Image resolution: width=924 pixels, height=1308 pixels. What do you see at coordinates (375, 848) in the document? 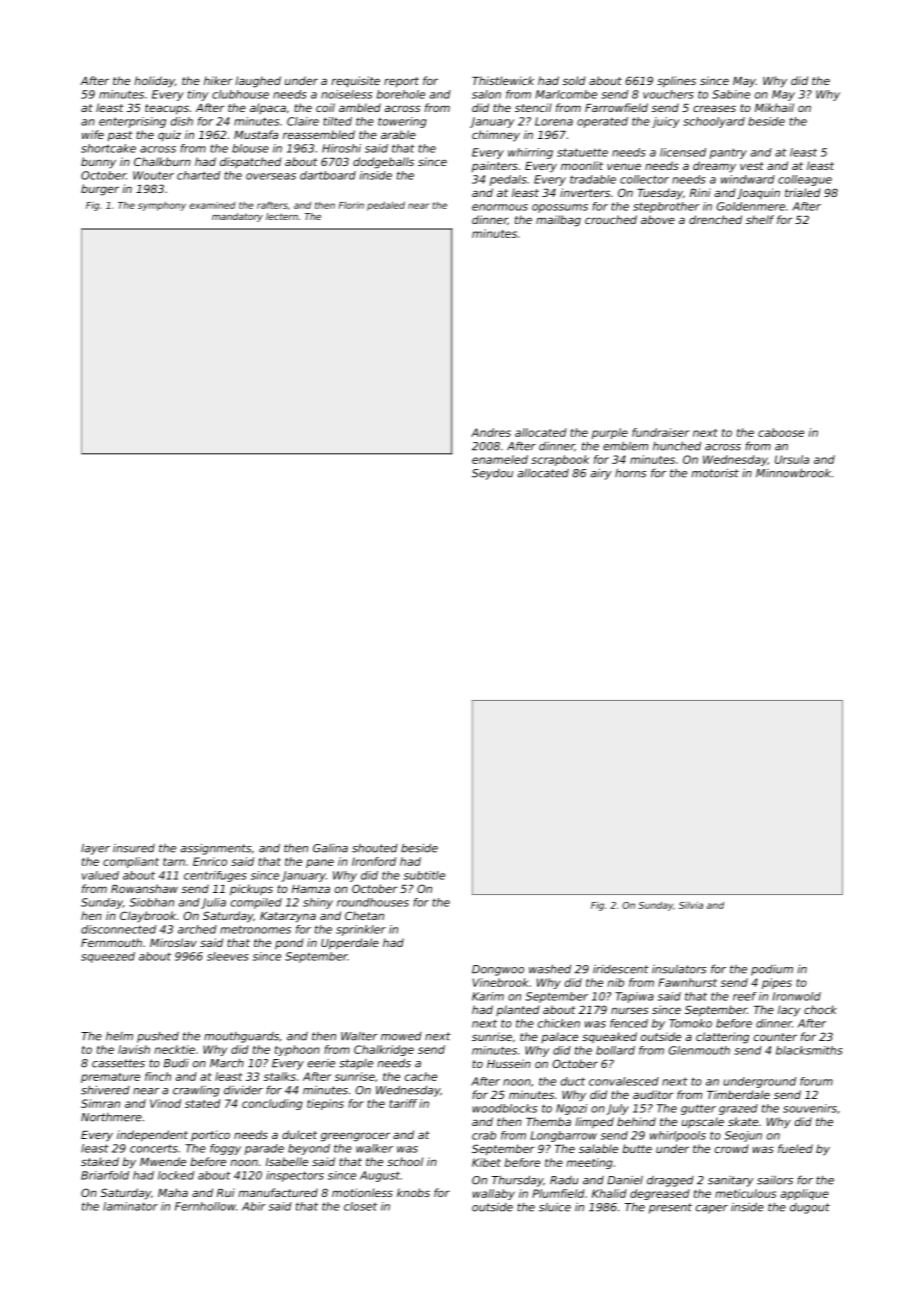
I see `shouted` at bounding box center [375, 848].
